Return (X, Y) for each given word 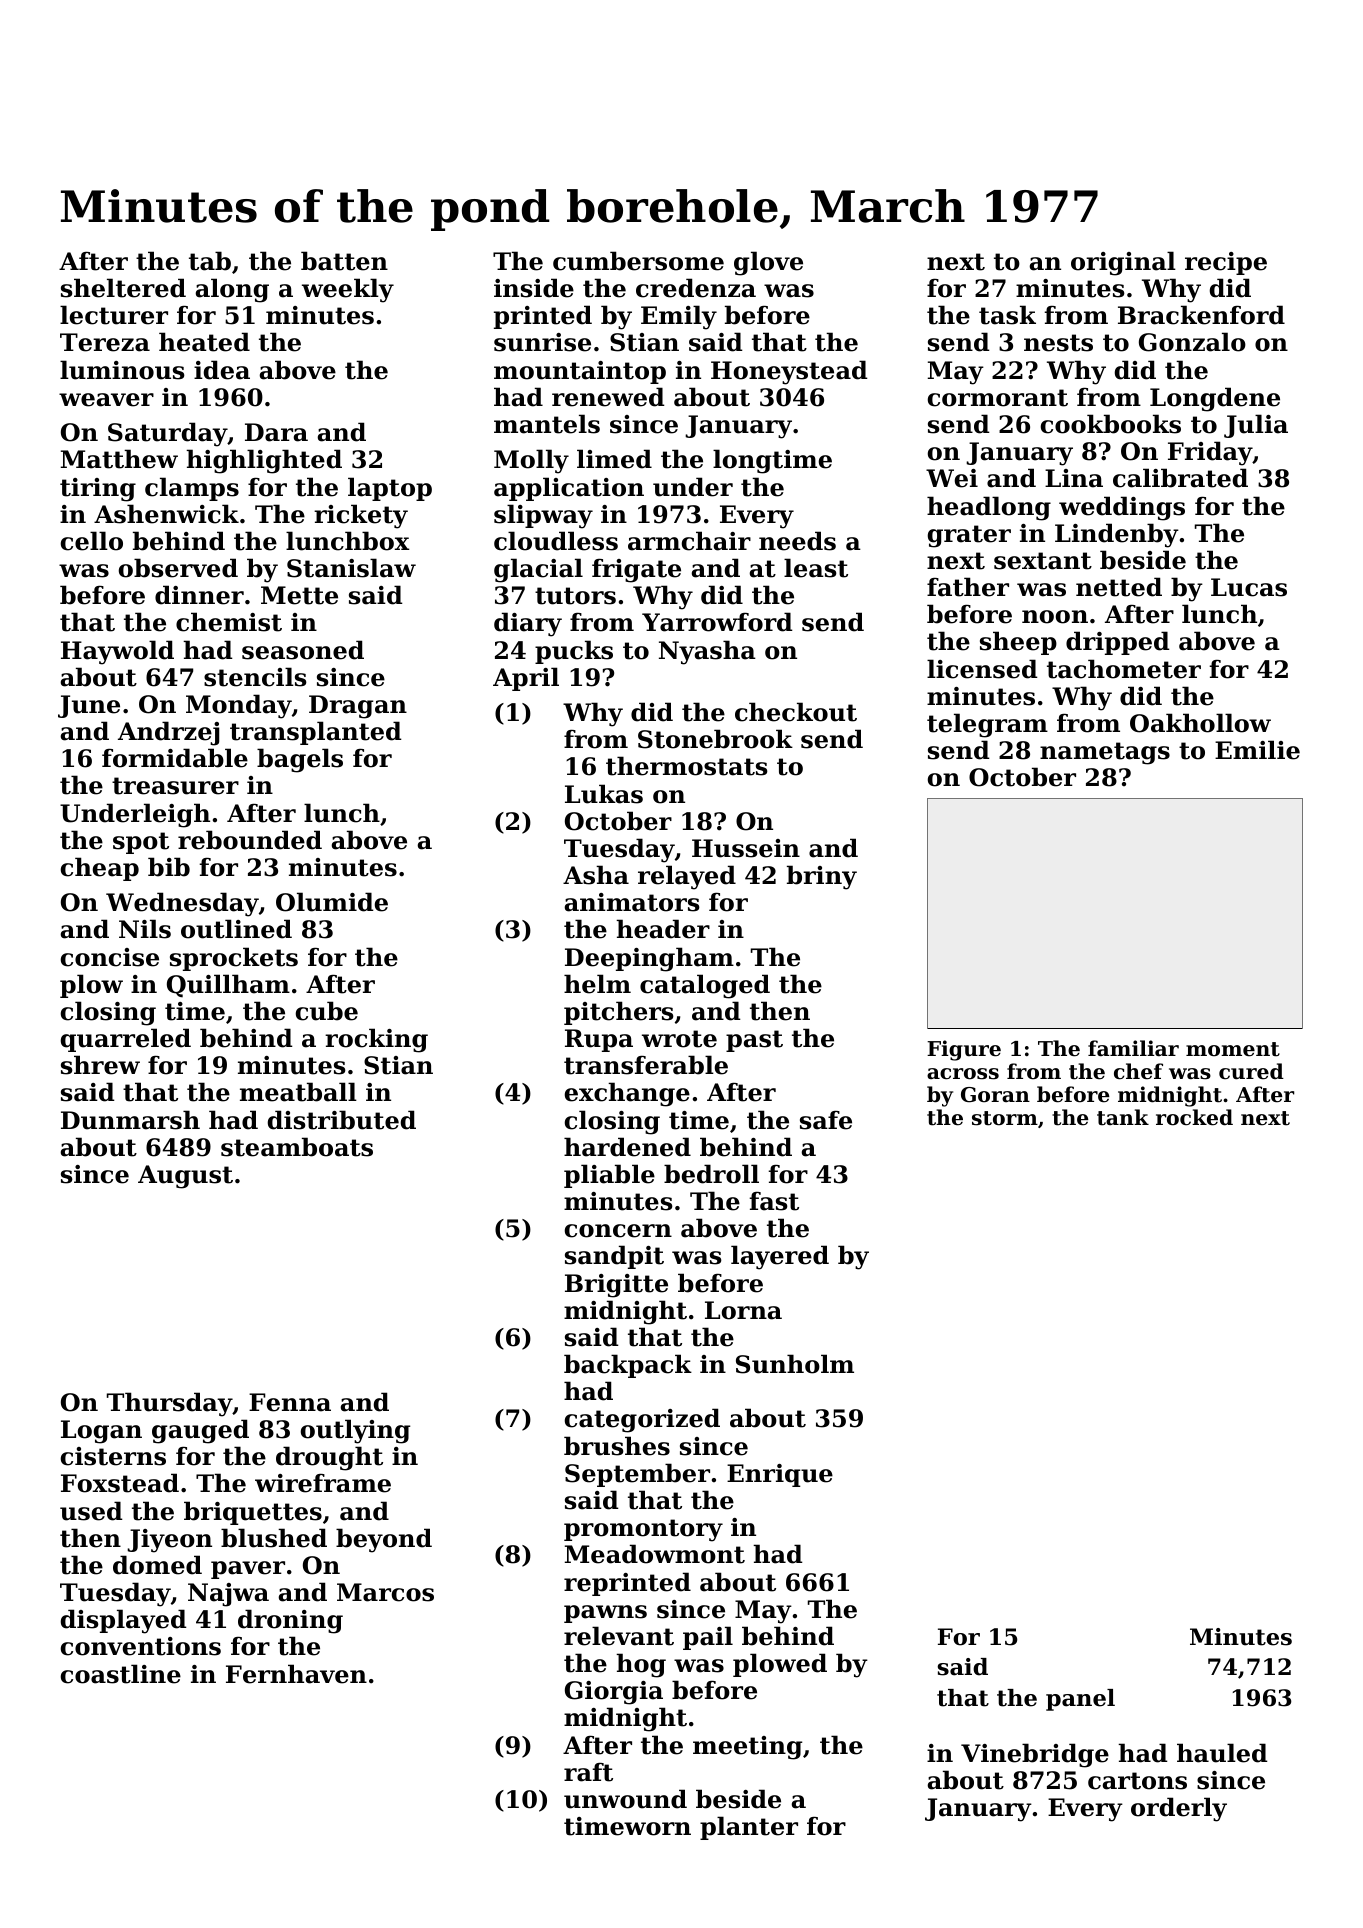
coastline (121, 1674)
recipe (1226, 263)
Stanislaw (351, 568)
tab (210, 261)
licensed (982, 669)
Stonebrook (715, 739)
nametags (1105, 753)
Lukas (604, 794)
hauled (1222, 1753)
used (91, 1511)
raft (588, 1772)
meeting (747, 1748)
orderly (1179, 1809)
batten (344, 261)
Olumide (332, 902)
